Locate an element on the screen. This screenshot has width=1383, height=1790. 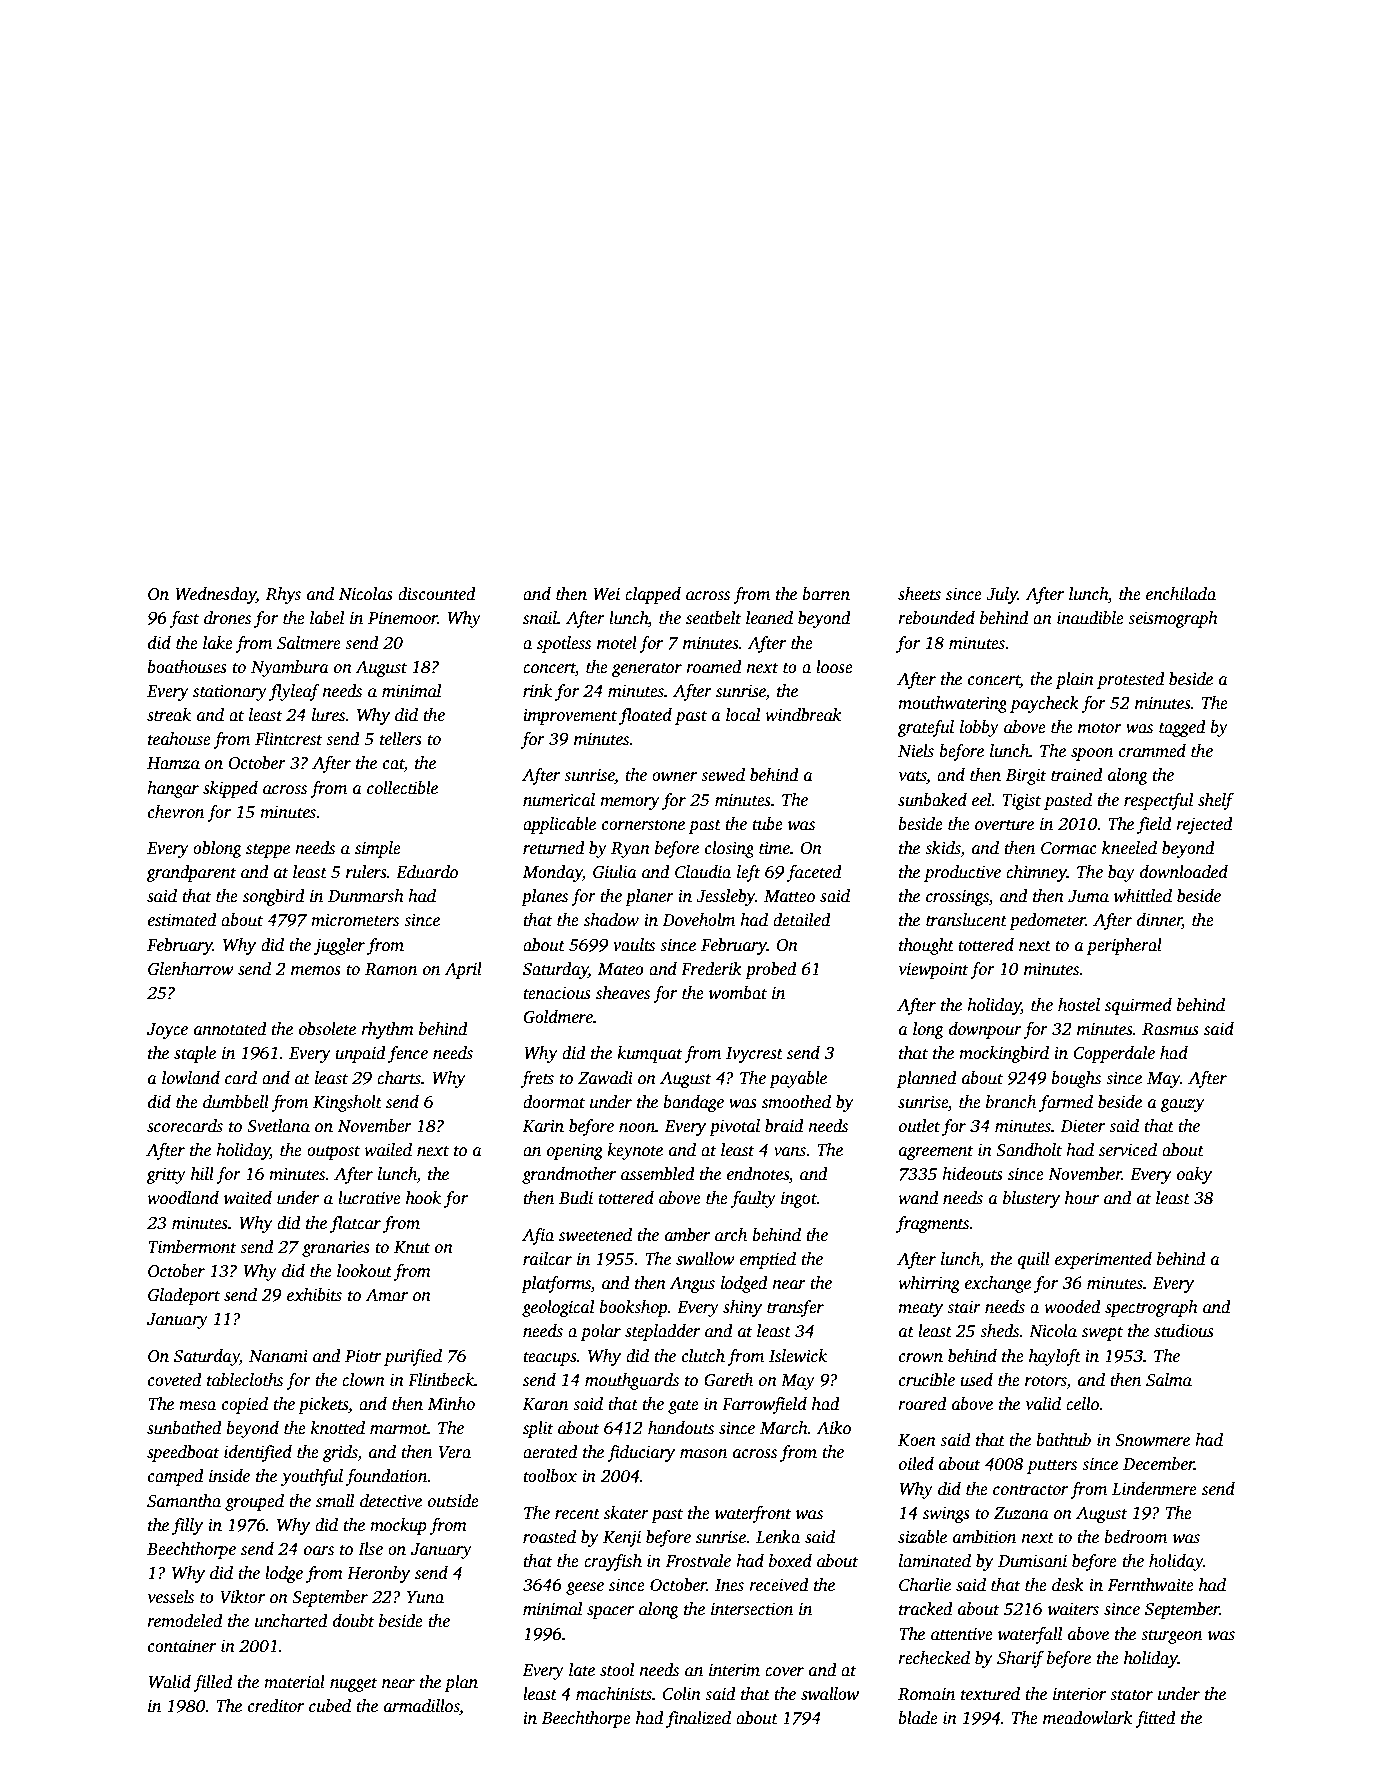
micrometers is located at coordinates (355, 920).
